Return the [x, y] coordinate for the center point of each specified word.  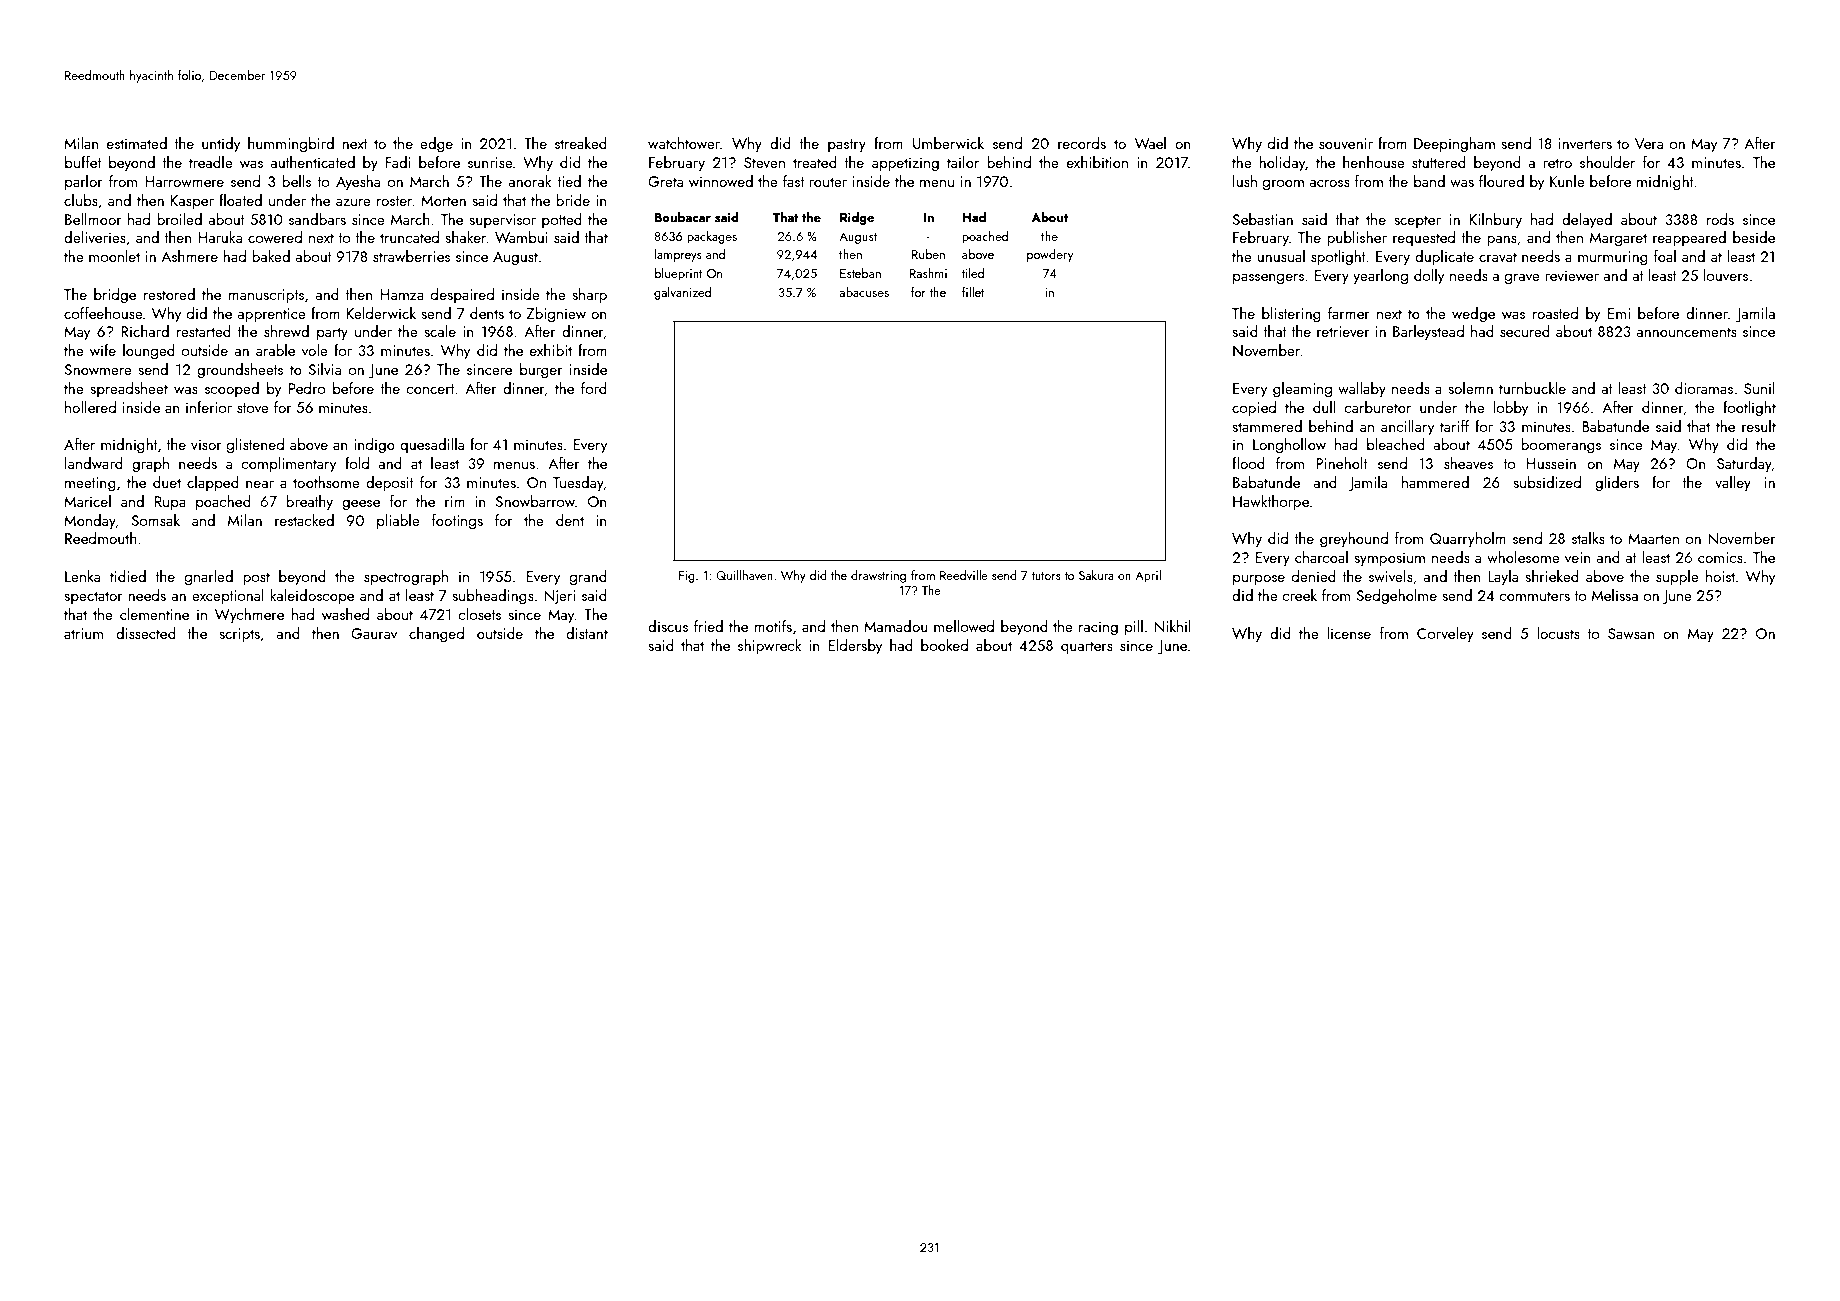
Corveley [1445, 635]
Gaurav [374, 633]
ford [594, 388]
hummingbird [291, 145]
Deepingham [1454, 145]
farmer [1349, 313]
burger [541, 371]
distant [587, 633]
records [1082, 143]
